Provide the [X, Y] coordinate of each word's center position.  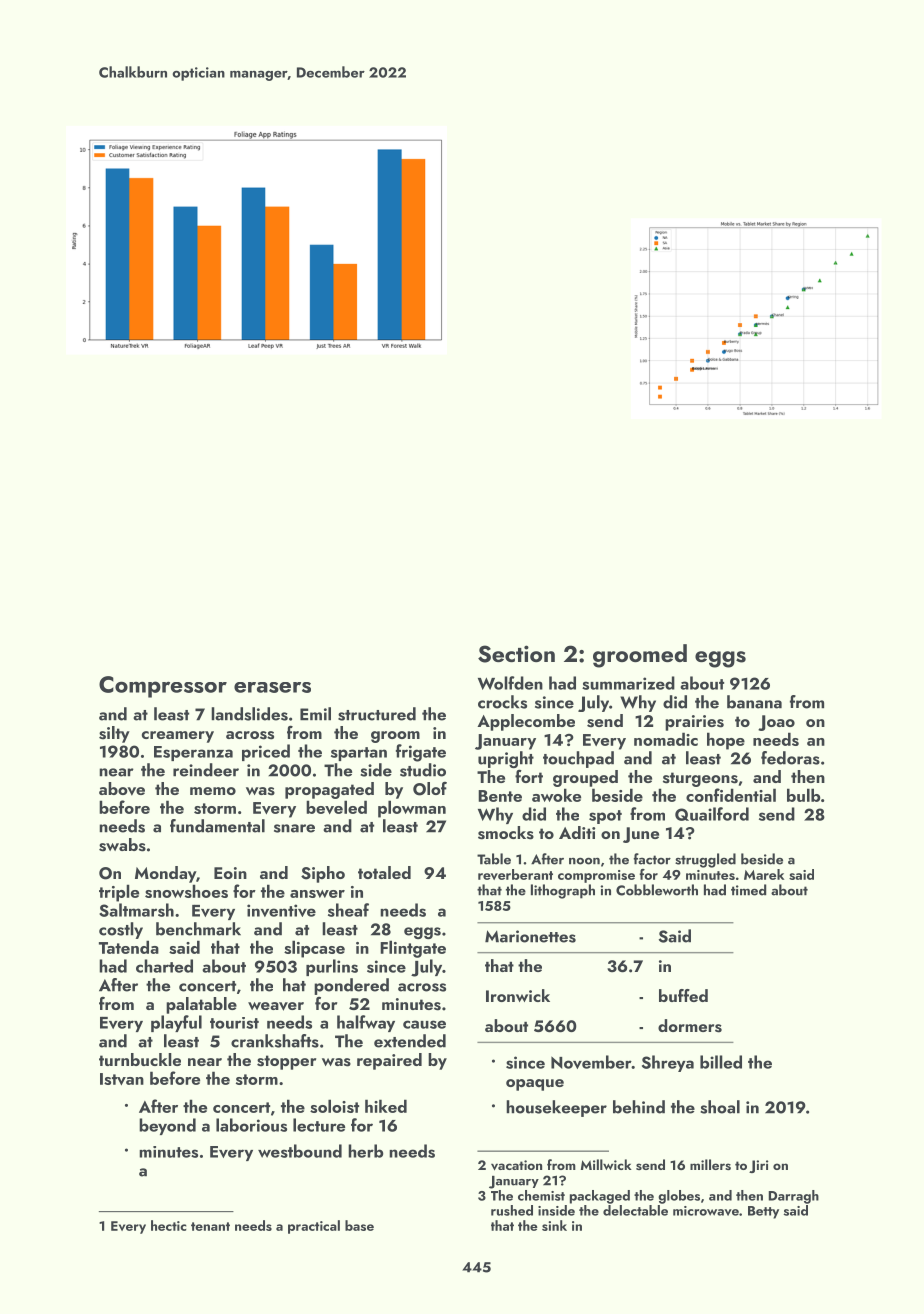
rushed [512, 1210]
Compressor [163, 687]
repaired [389, 1061]
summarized [628, 683]
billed [721, 1062]
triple [119, 893]
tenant [210, 1226]
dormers [690, 1026]
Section [516, 654]
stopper [286, 1062]
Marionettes [530, 936]
